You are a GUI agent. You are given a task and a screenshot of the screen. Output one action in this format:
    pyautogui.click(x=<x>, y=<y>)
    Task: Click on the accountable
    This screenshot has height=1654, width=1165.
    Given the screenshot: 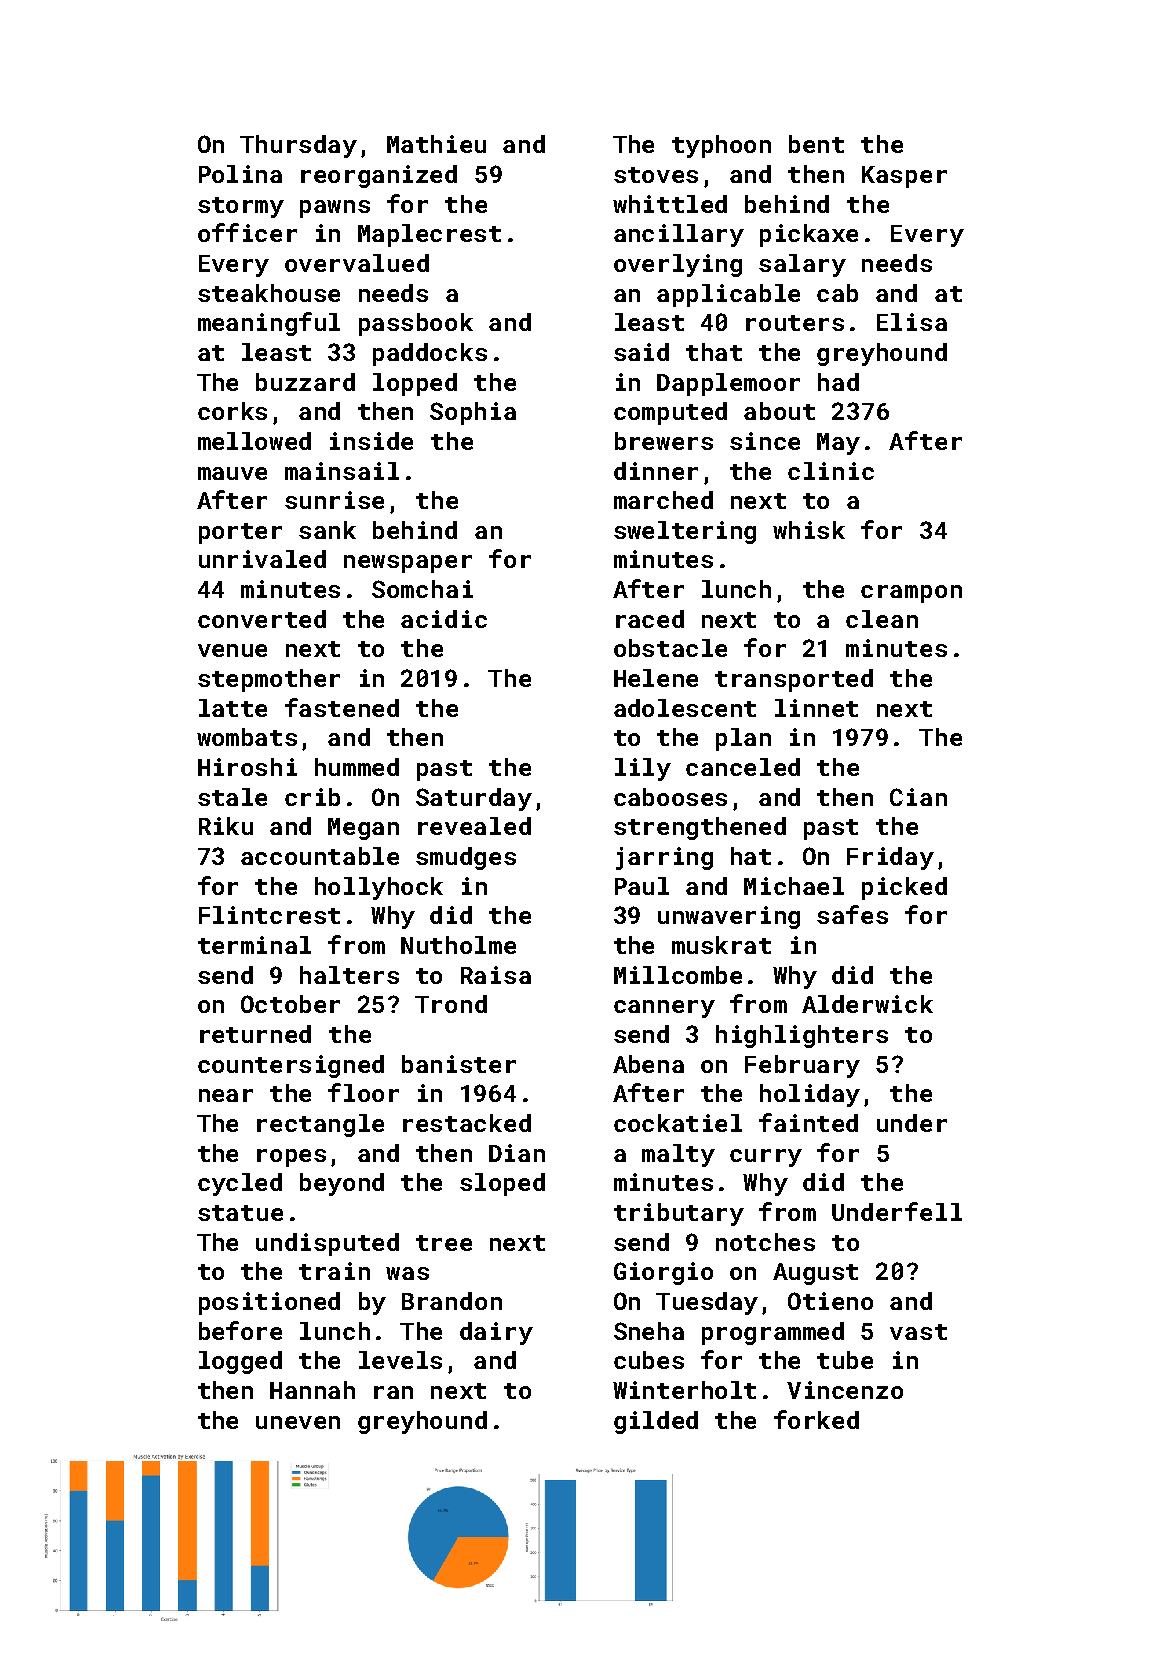 What is the action you would take?
    pyautogui.click(x=320, y=856)
